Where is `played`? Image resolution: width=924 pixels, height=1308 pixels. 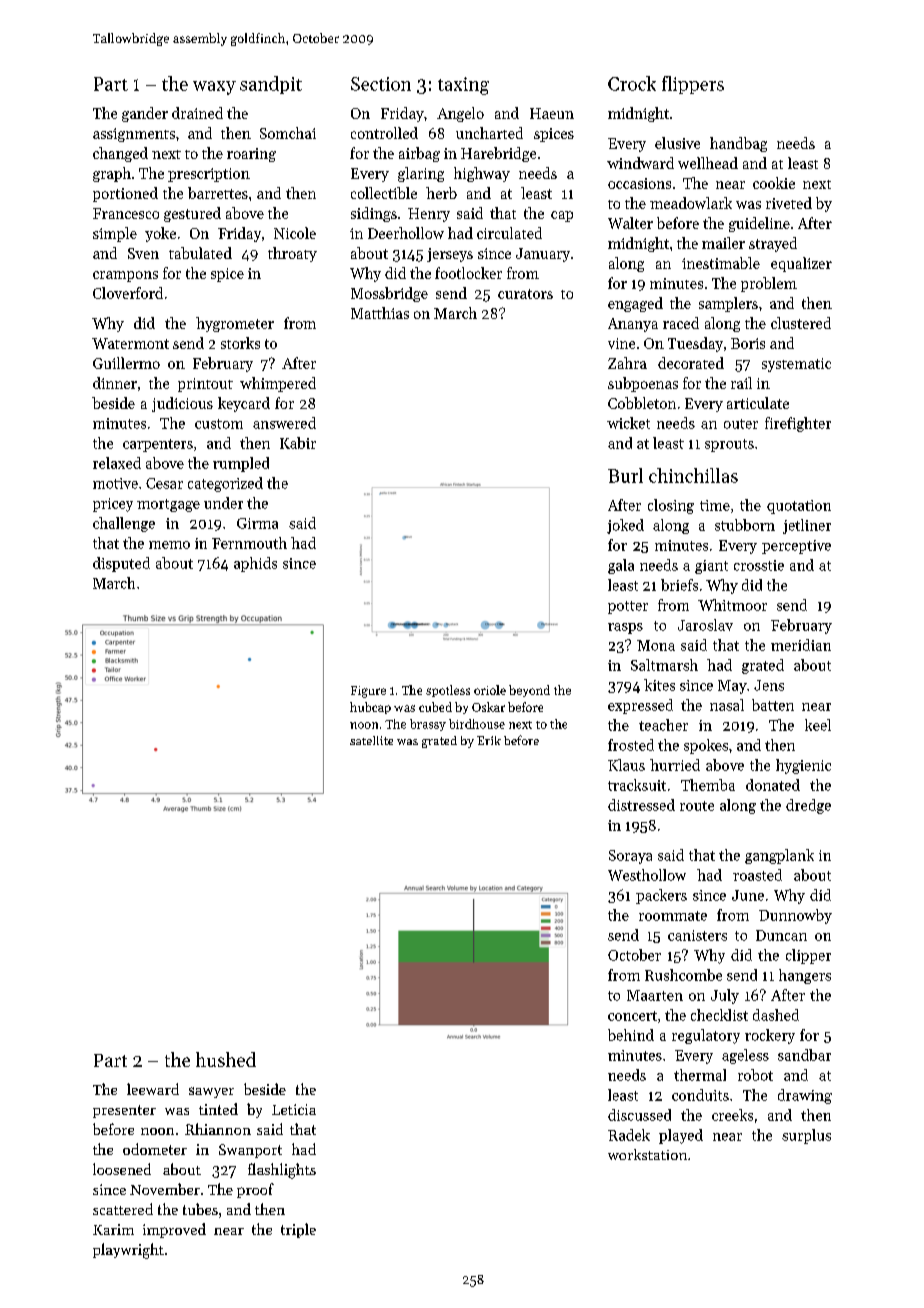 played is located at coordinates (681, 1136).
